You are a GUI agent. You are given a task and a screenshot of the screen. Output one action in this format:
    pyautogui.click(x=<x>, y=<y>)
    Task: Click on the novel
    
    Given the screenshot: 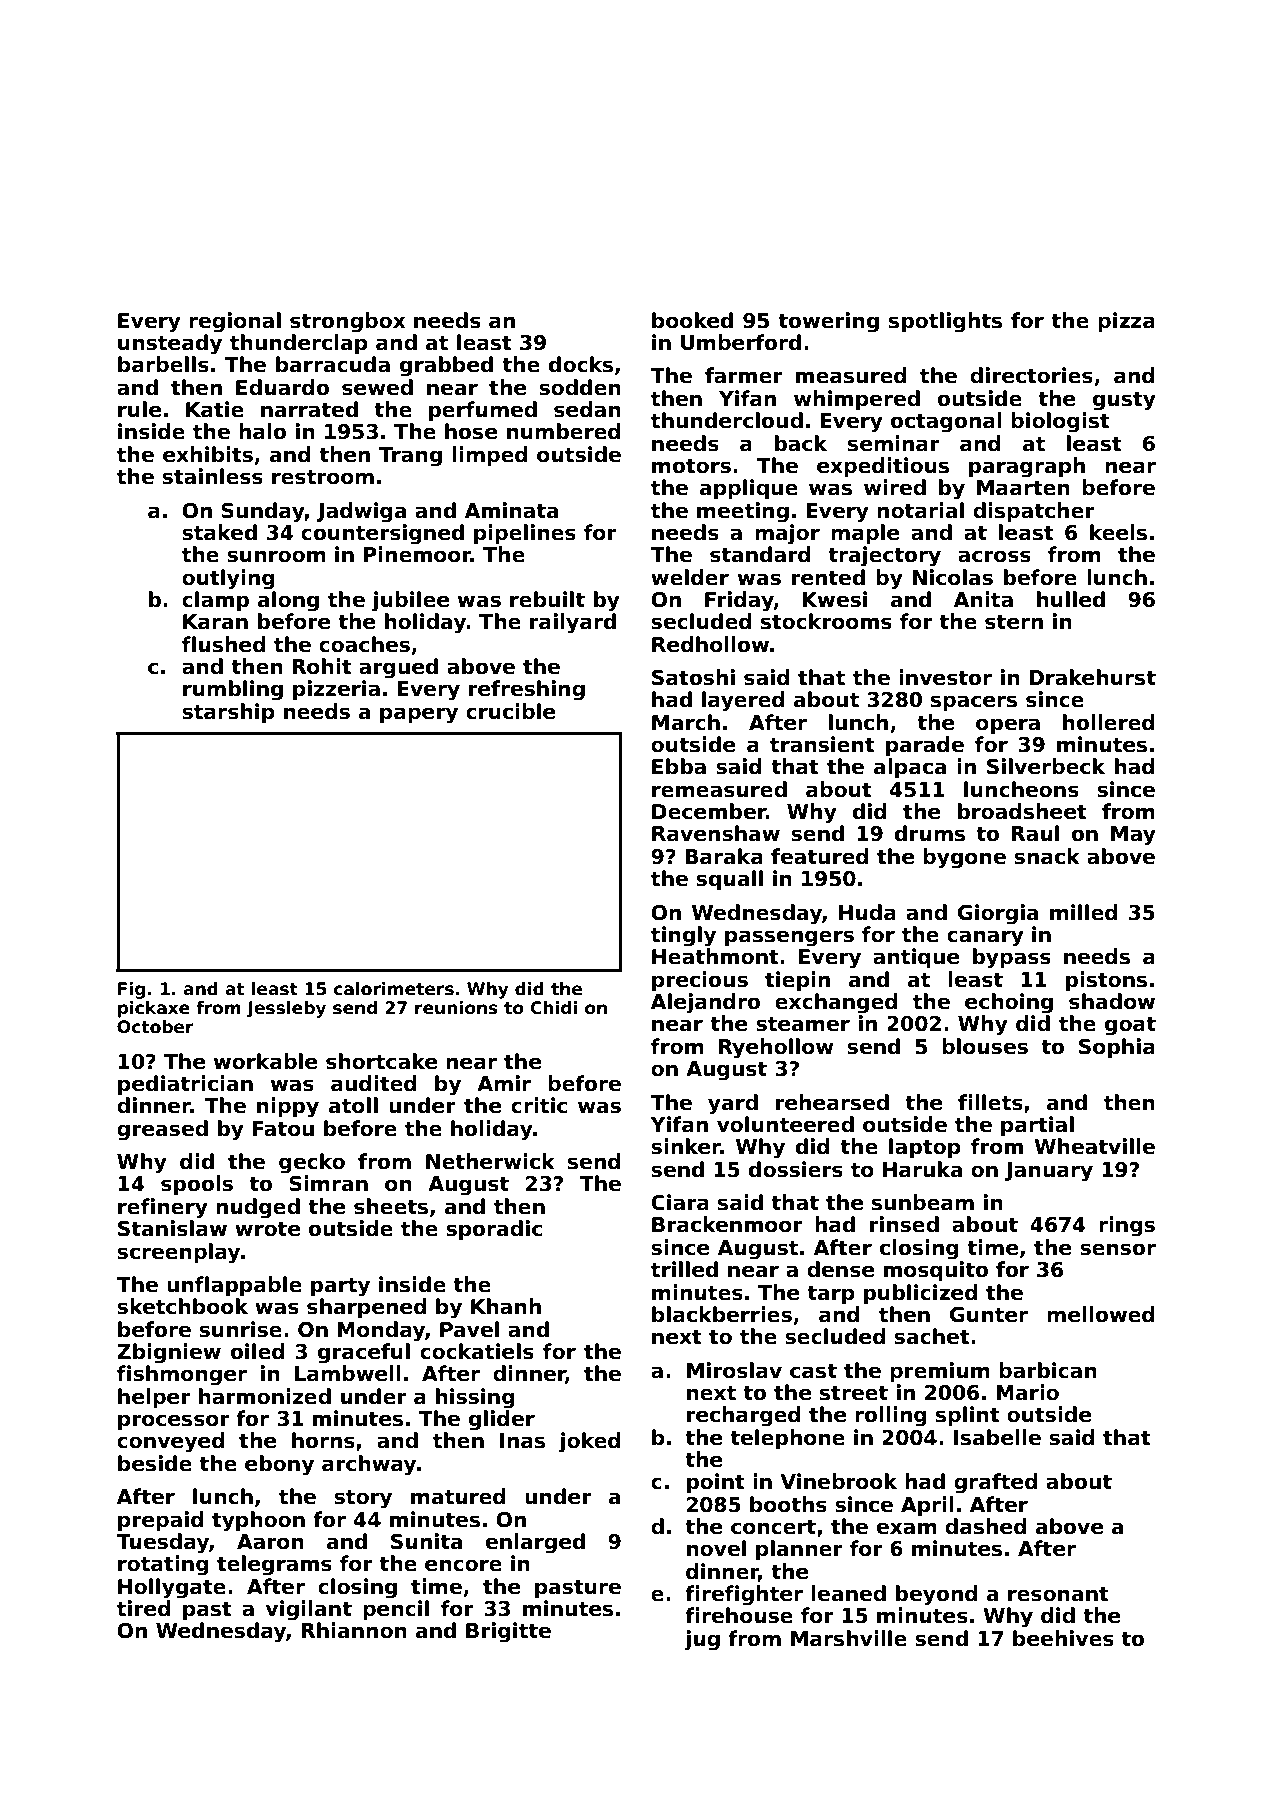 What is the action you would take?
    pyautogui.click(x=716, y=1548)
